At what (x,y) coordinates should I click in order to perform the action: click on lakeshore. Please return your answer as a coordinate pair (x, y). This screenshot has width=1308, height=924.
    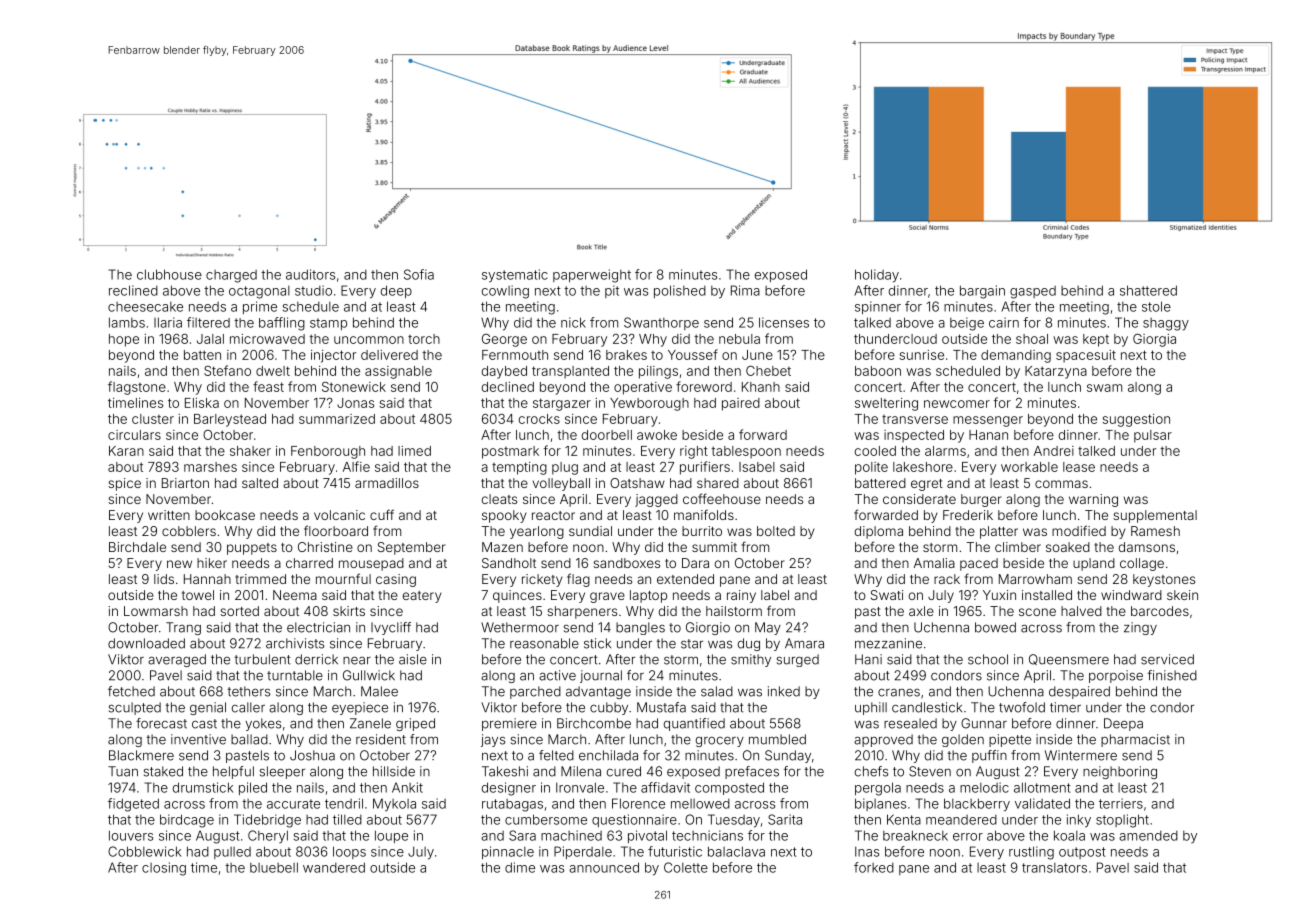
    Looking at the image, I should click on (923, 467).
